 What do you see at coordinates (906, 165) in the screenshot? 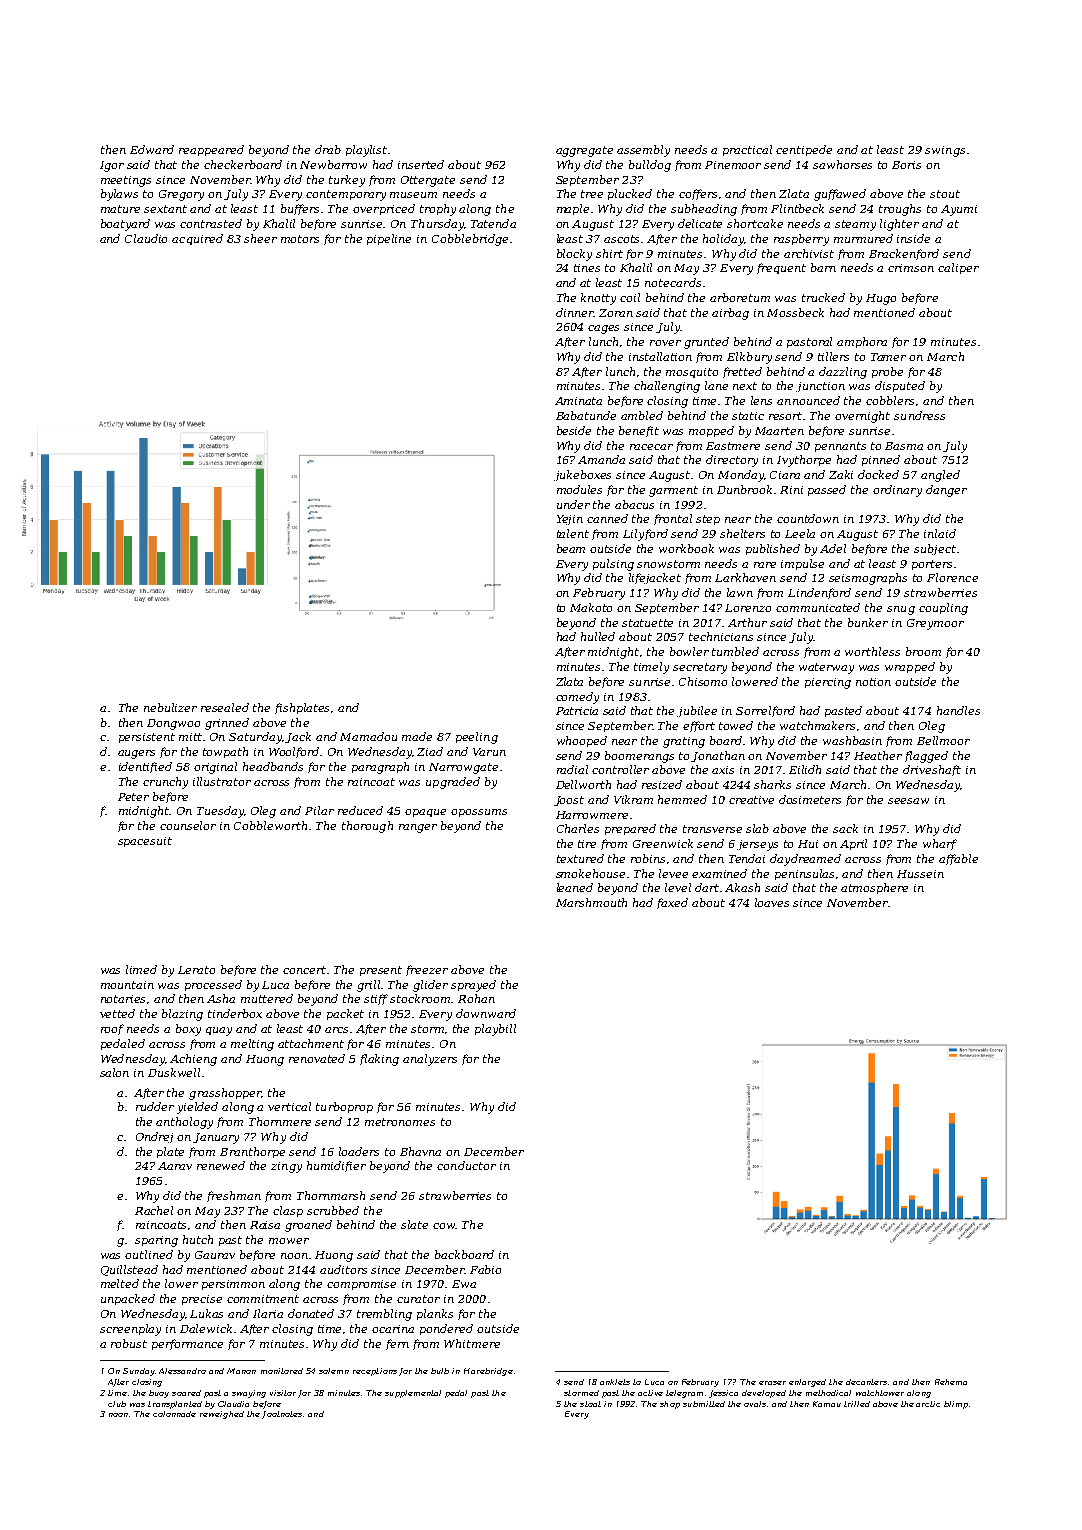
I see `Boris` at bounding box center [906, 165].
